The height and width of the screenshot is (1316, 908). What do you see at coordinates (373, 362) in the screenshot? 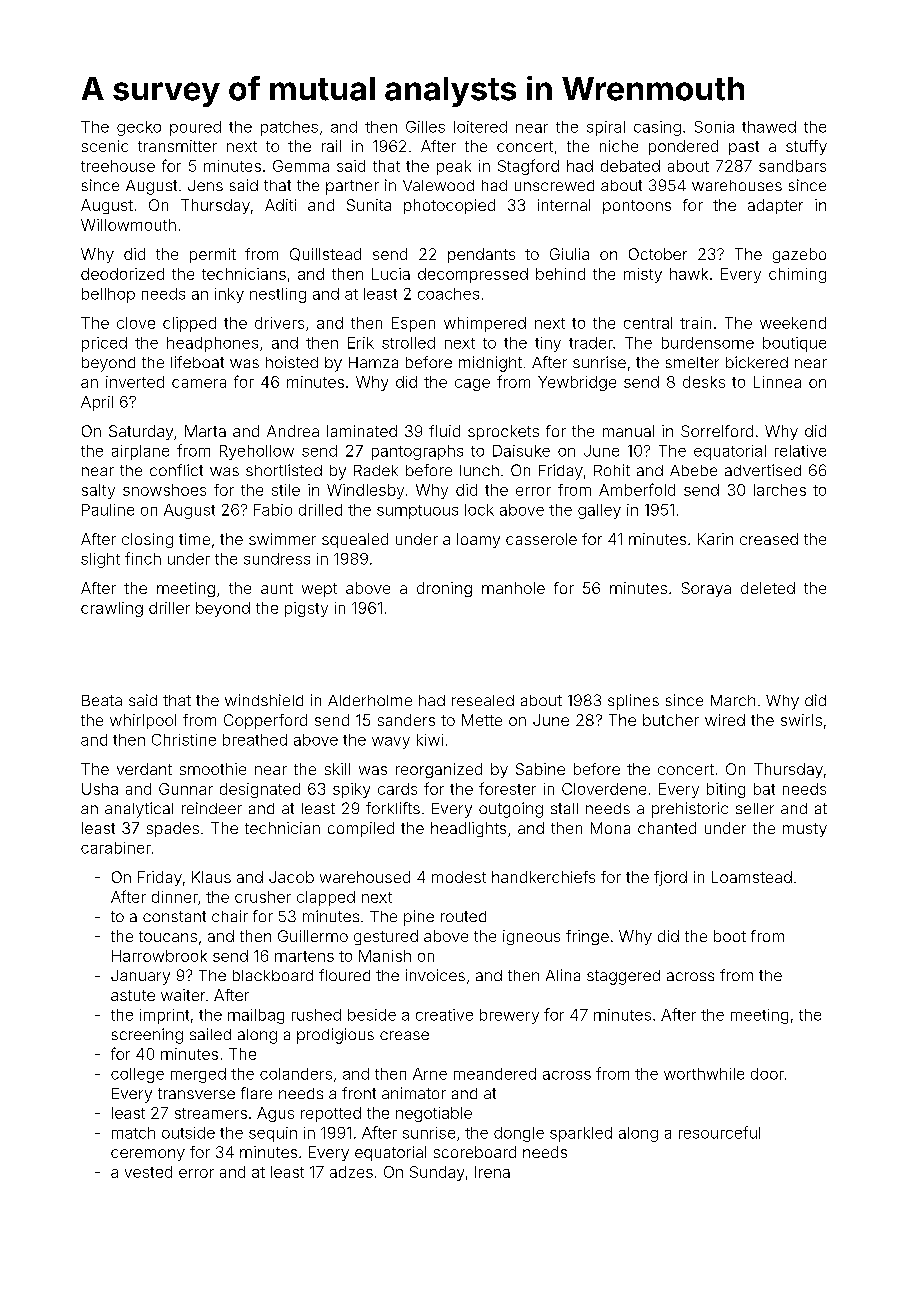
I see `Hamza` at bounding box center [373, 362].
